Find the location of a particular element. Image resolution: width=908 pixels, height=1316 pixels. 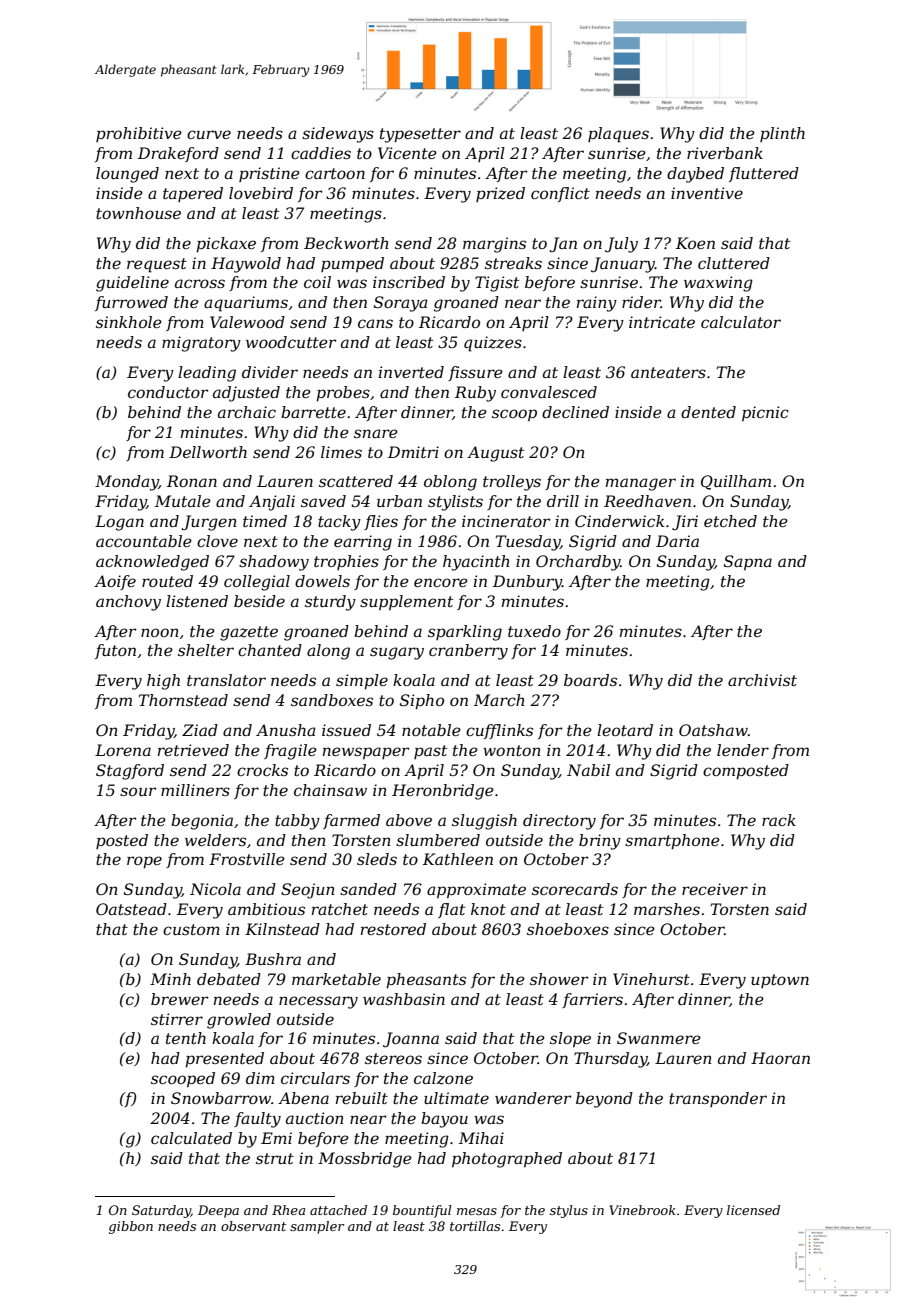

encore is located at coordinates (441, 582).
